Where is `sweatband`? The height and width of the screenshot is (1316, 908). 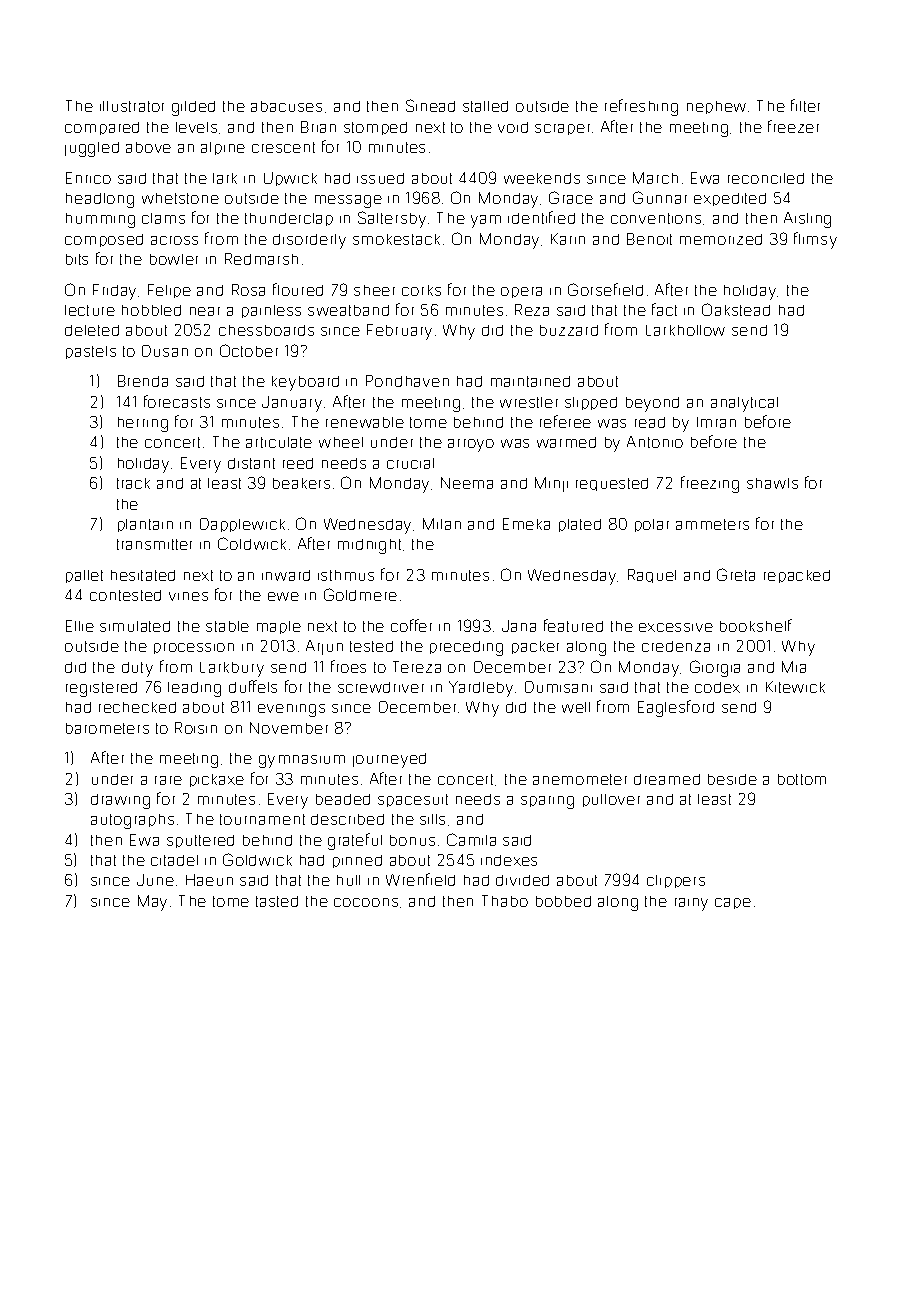 sweatband is located at coordinates (348, 310).
